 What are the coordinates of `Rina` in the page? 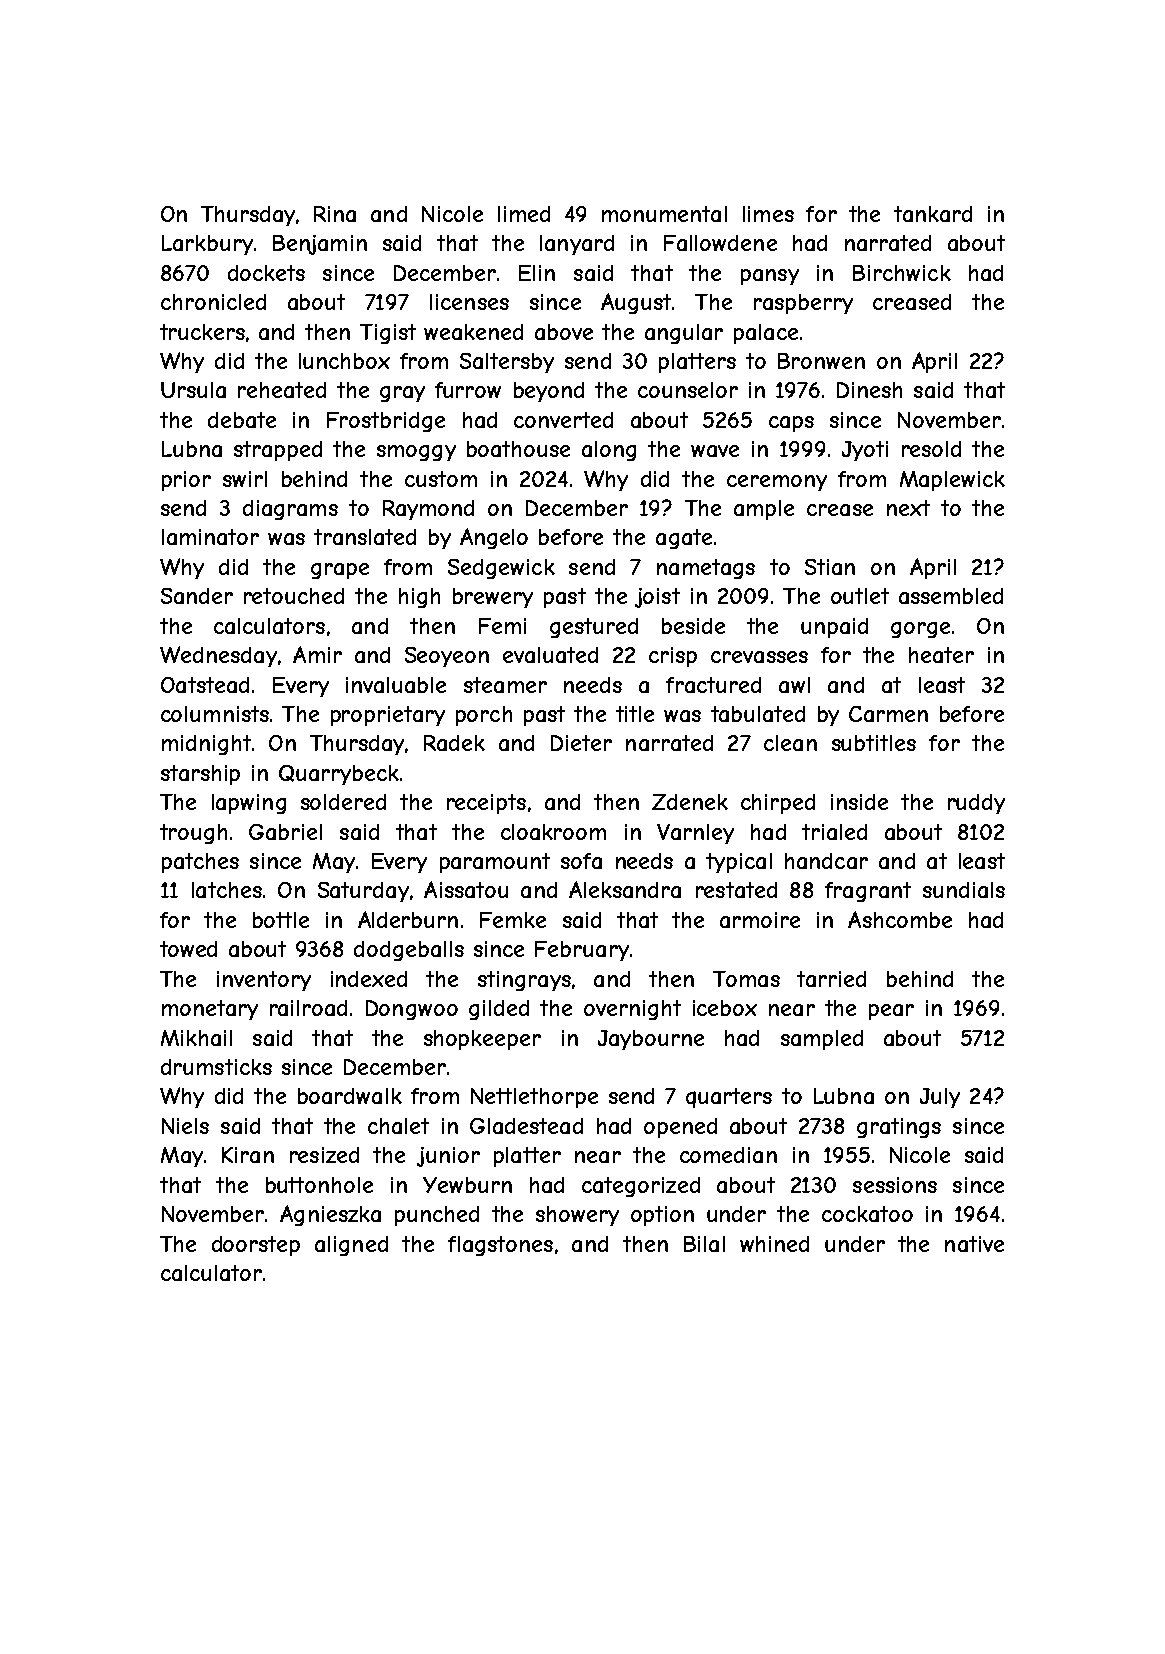 It's located at (335, 214).
